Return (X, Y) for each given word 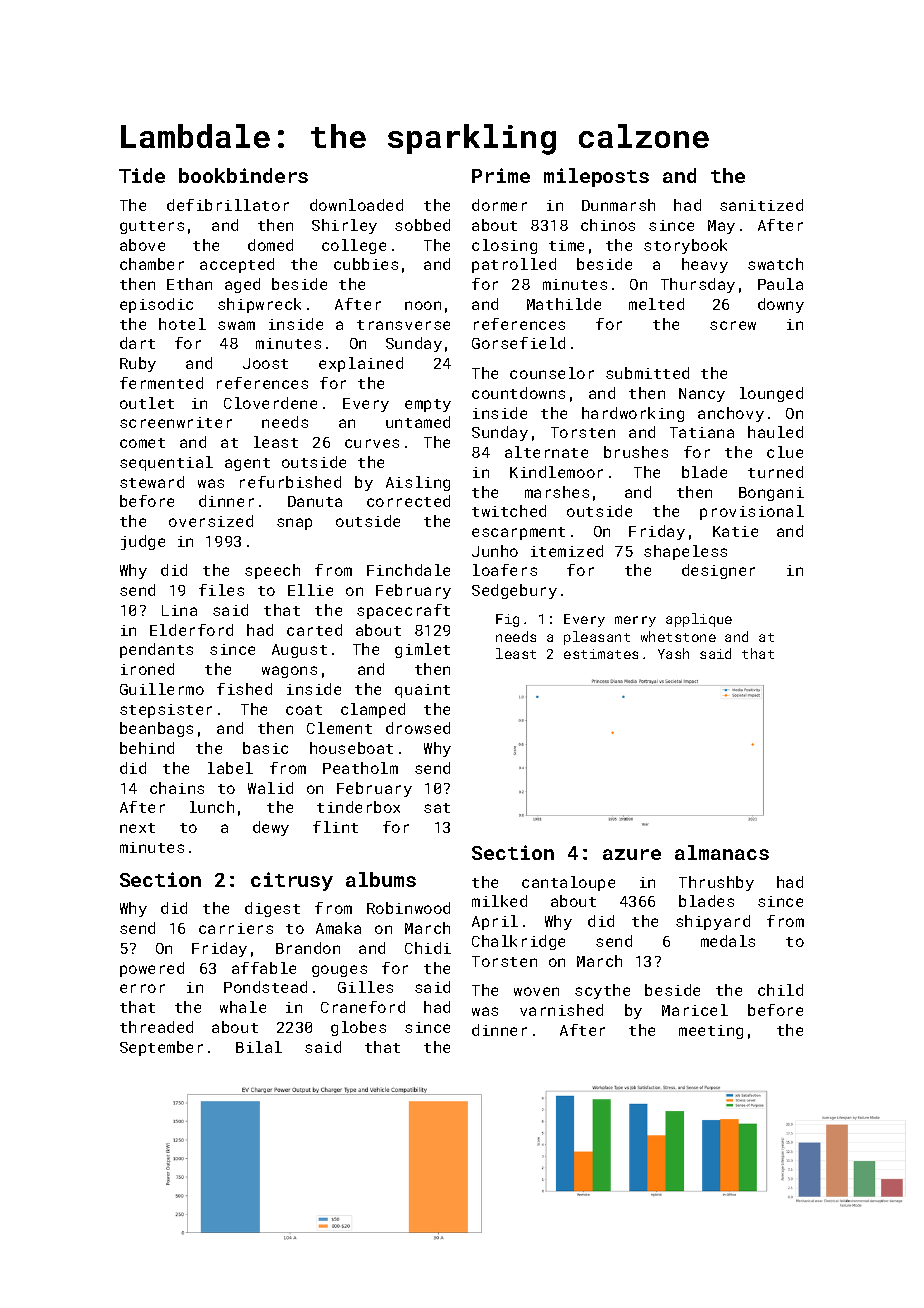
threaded (156, 1027)
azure (632, 854)
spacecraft (403, 611)
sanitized (761, 205)
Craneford (363, 1007)
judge (143, 542)
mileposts (596, 177)
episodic (156, 305)
